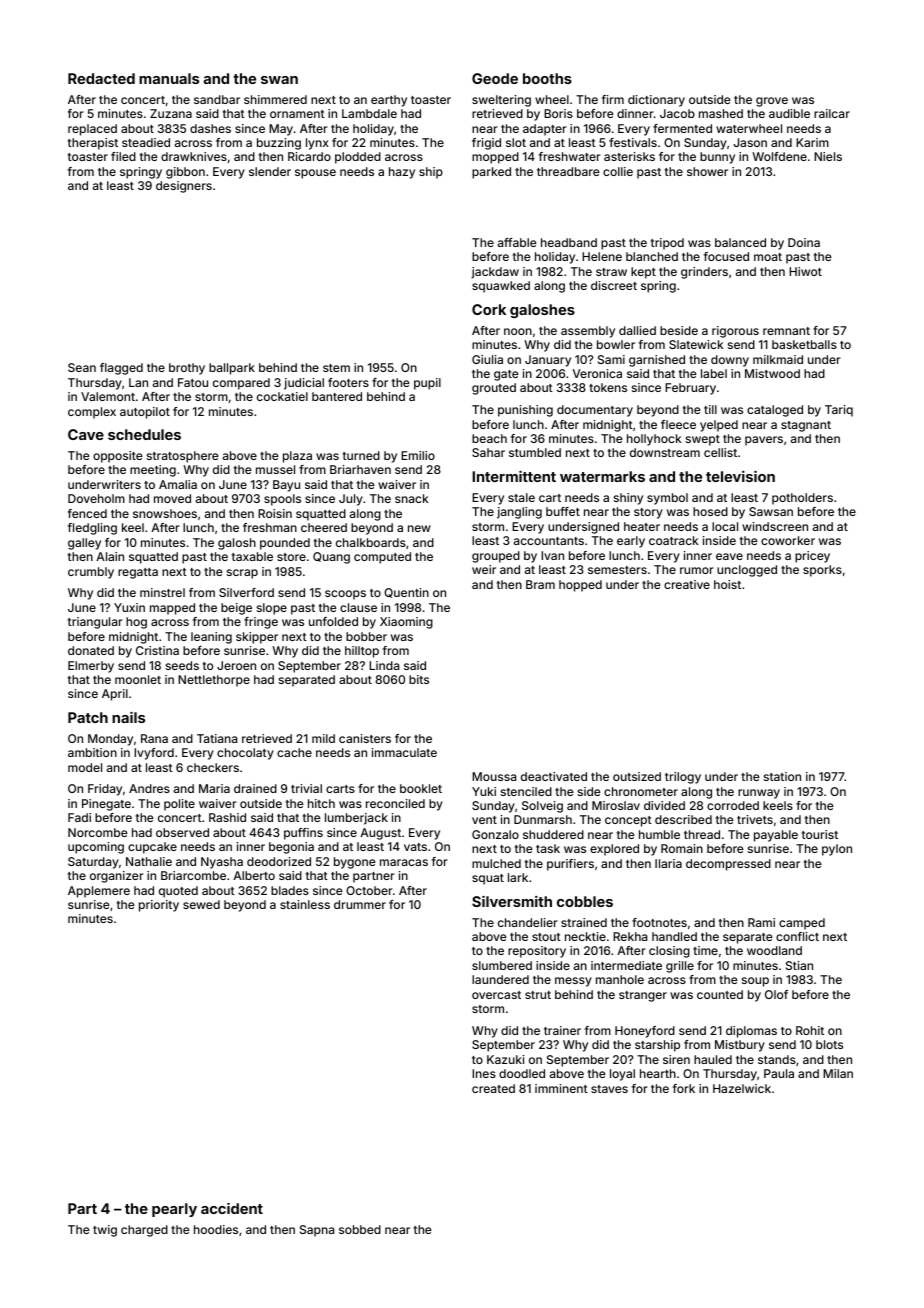 The image size is (924, 1308). Describe the element at coordinates (484, 1073) in the screenshot. I see `Ines` at that location.
